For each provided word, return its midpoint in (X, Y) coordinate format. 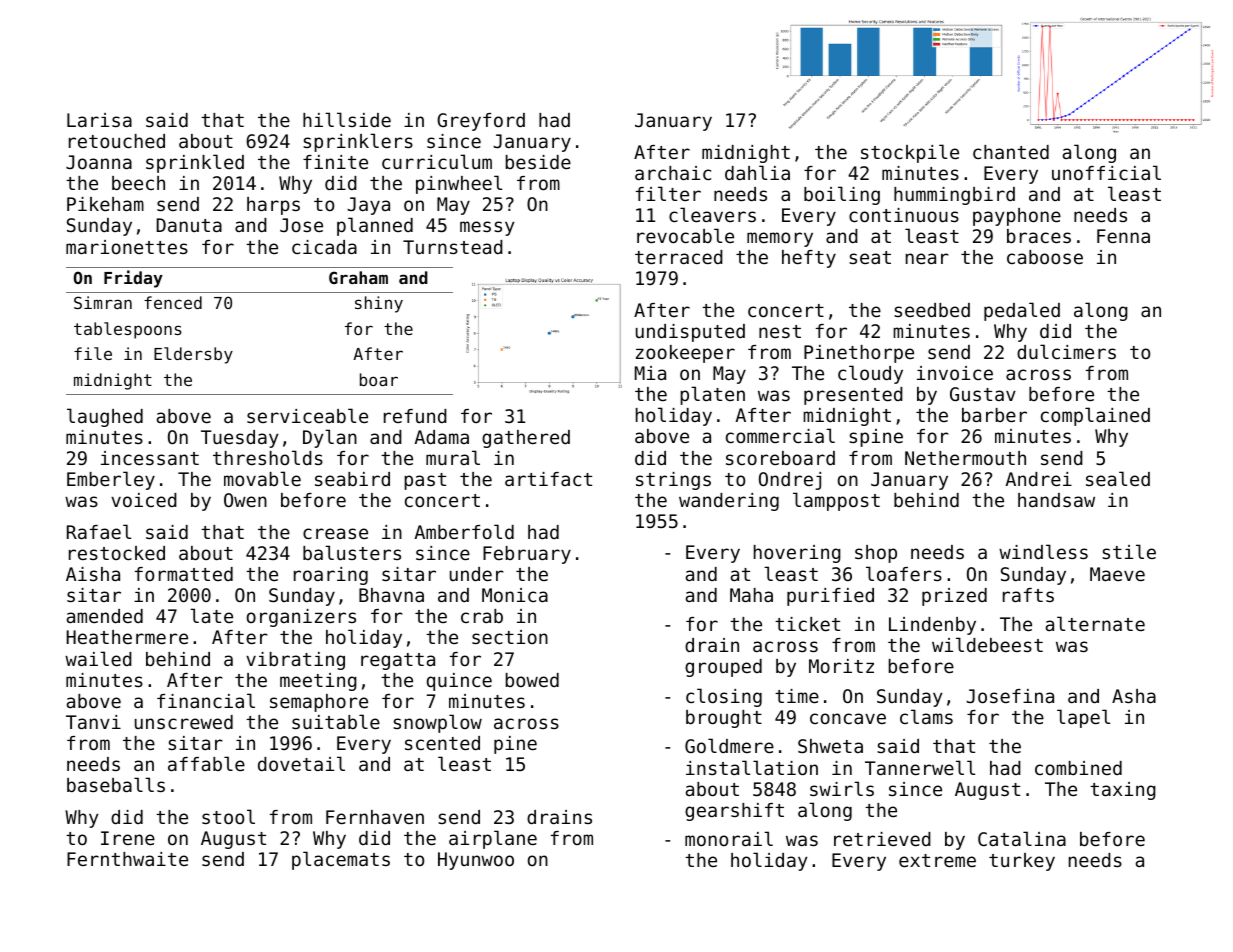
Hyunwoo (476, 861)
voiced (144, 500)
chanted (1011, 152)
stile (1129, 551)
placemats (341, 860)
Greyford (481, 122)
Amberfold (464, 531)
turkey (1022, 862)
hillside (347, 119)
